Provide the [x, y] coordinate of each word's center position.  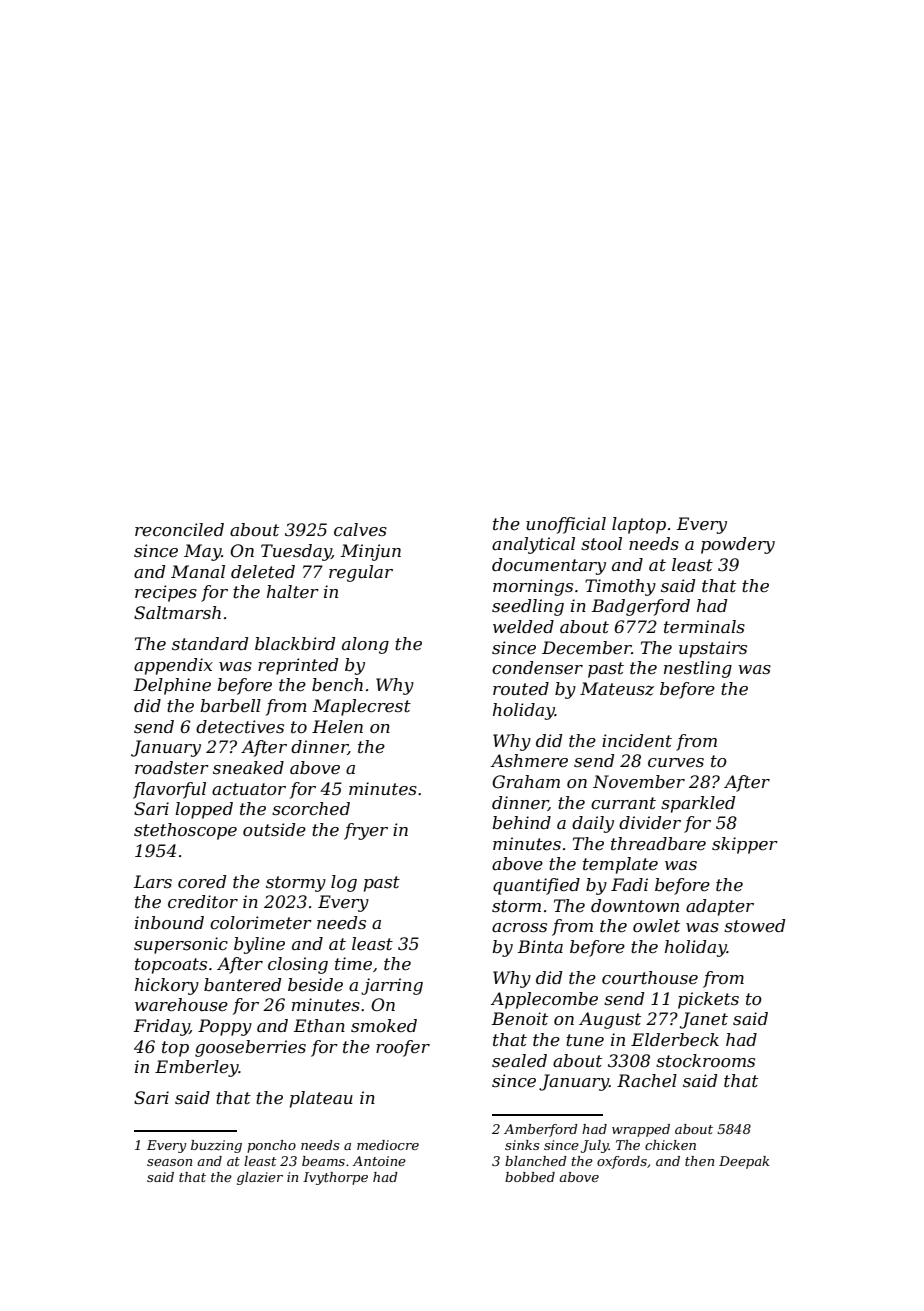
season [169, 1162]
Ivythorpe [335, 1178]
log [344, 883]
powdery [738, 545]
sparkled [698, 804]
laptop [639, 525]
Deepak [744, 1162]
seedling [528, 607]
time [353, 963]
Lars [153, 881]
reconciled [179, 529]
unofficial [566, 525]
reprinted [298, 666]
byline [259, 945]
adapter [720, 907]
